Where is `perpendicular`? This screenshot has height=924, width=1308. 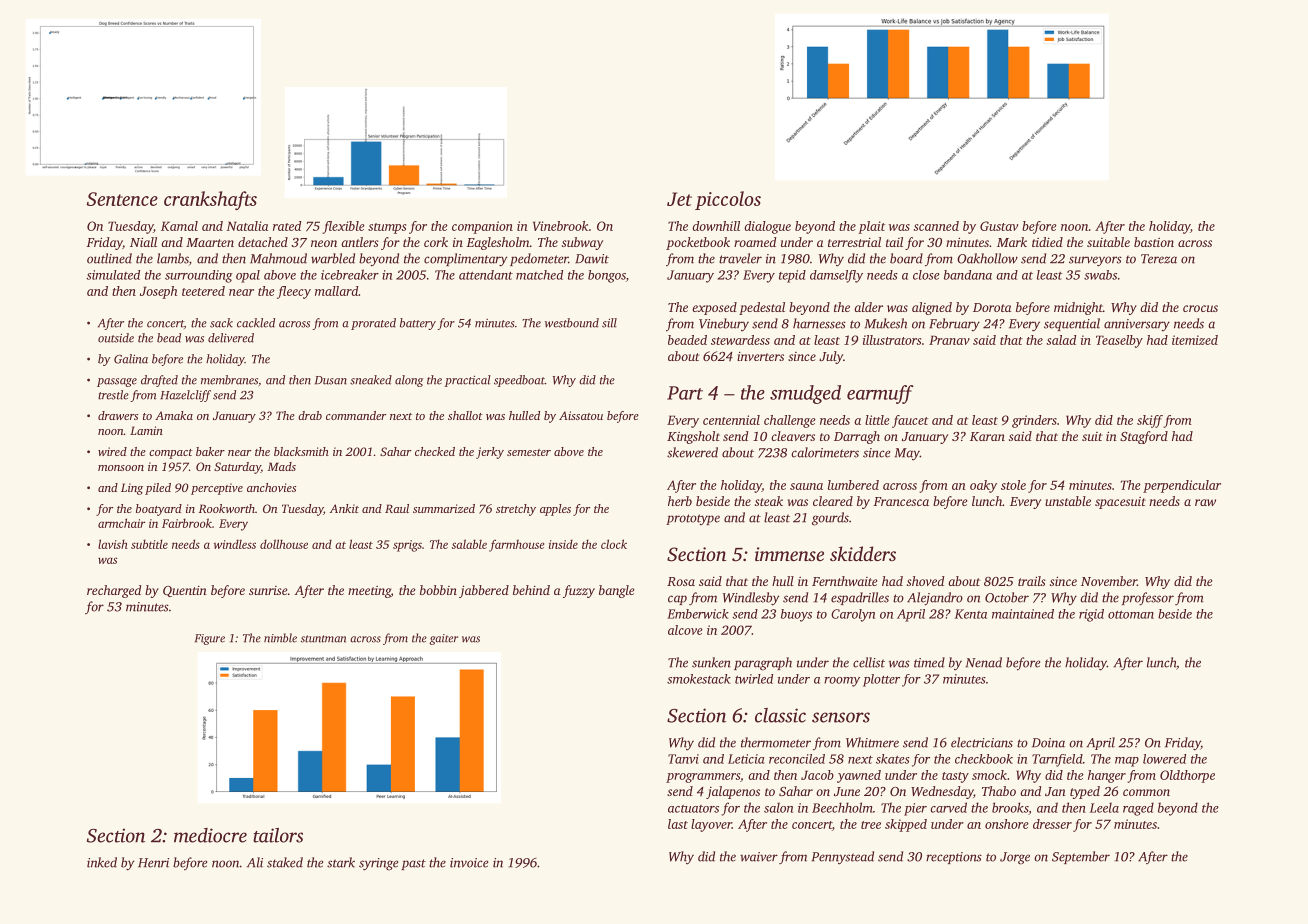
perpendicular is located at coordinates (1182, 486).
